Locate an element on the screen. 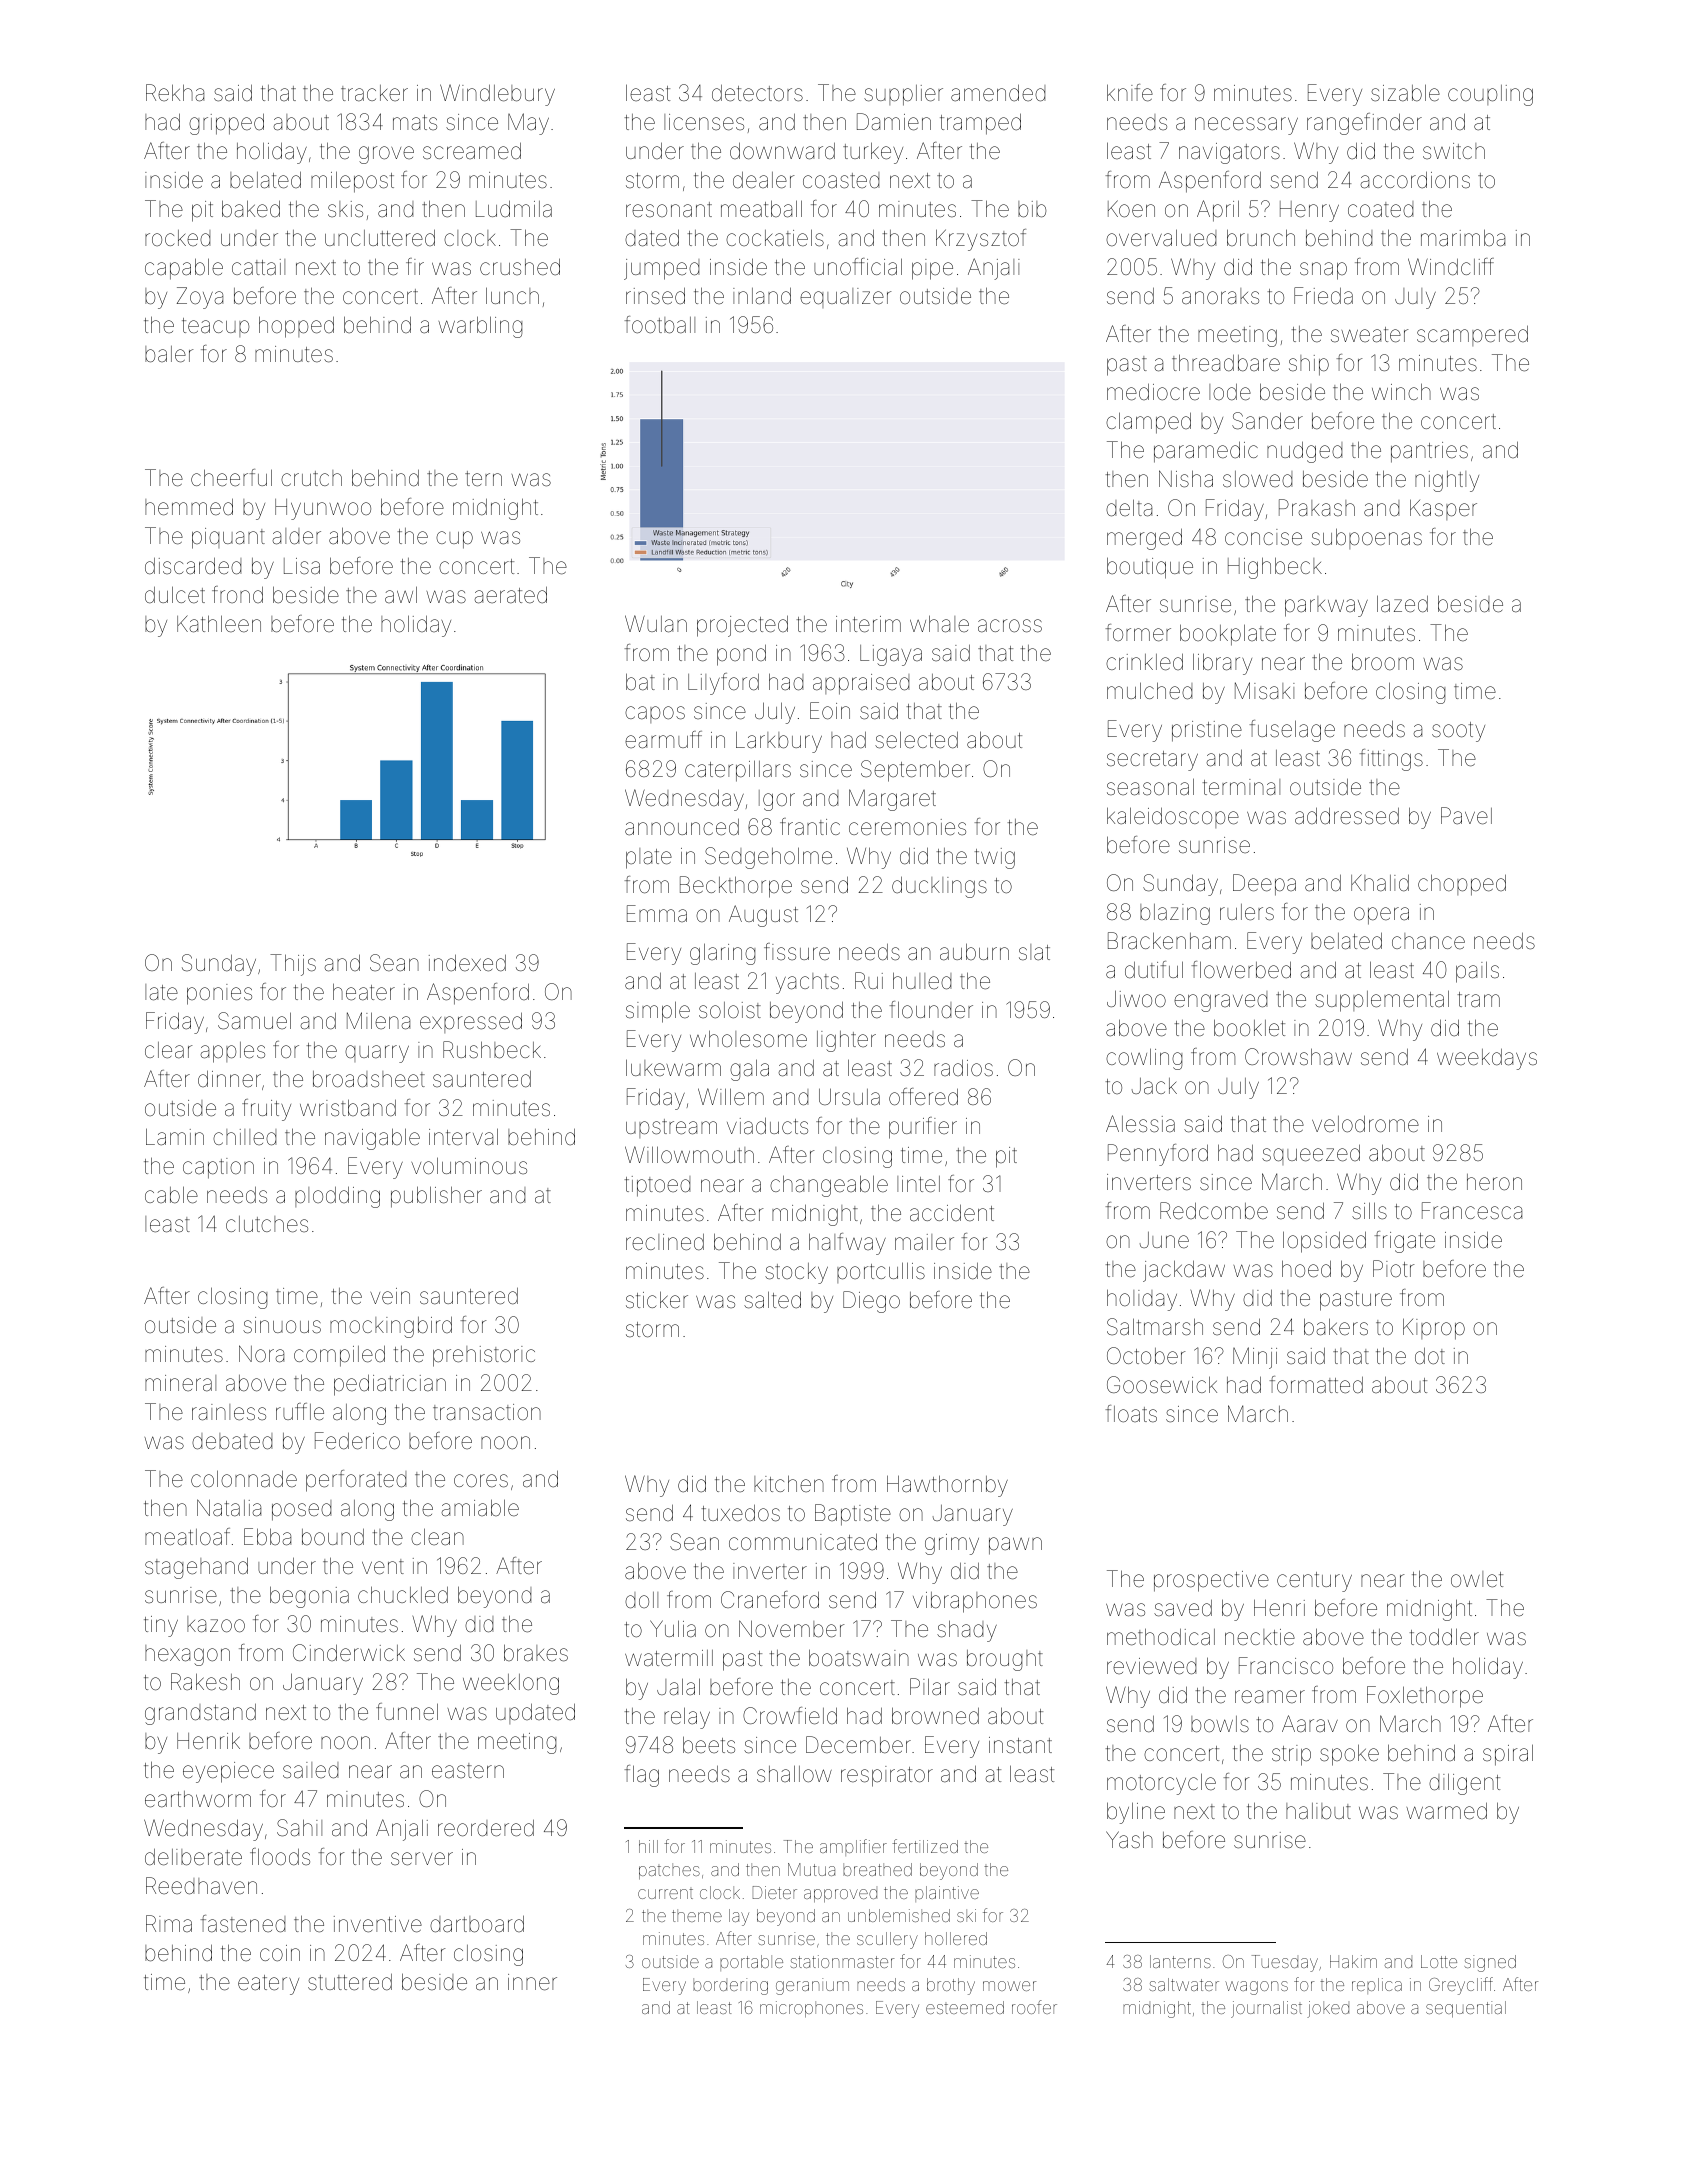  meatloaf is located at coordinates (187, 1537).
